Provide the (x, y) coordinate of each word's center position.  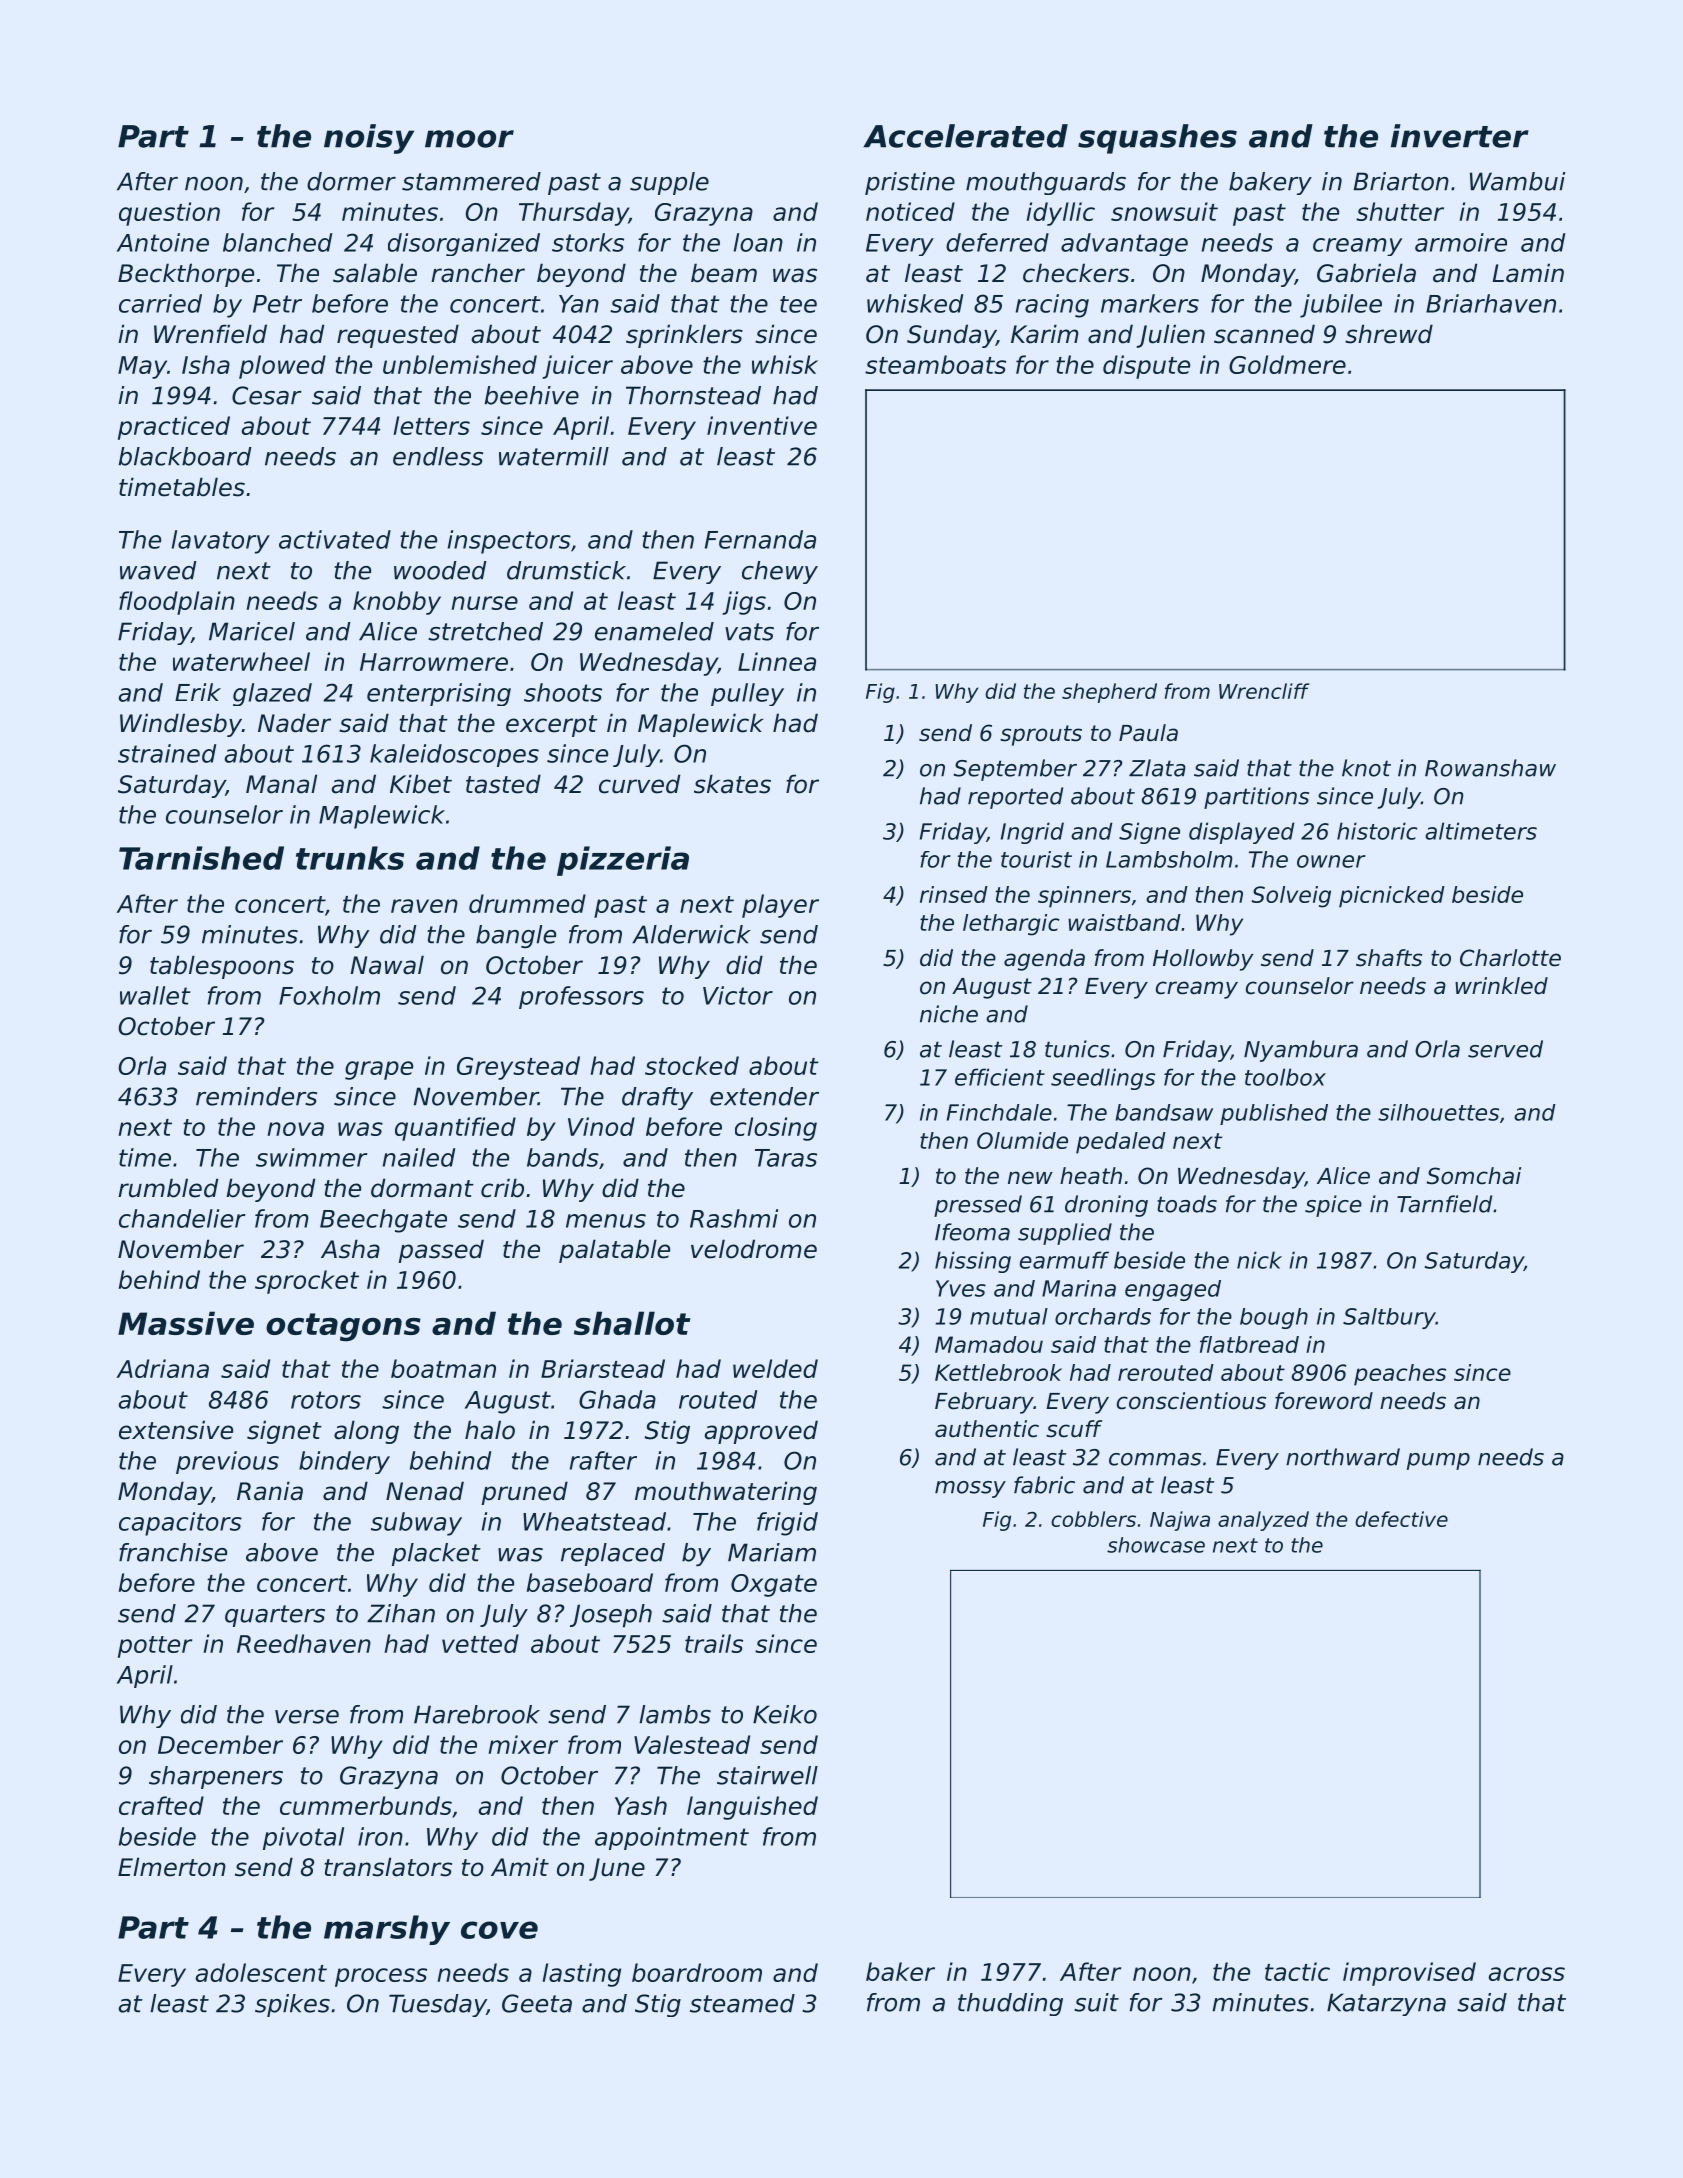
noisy (369, 139)
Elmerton (172, 1867)
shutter (1400, 211)
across (1527, 1974)
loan (758, 242)
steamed (742, 2003)
